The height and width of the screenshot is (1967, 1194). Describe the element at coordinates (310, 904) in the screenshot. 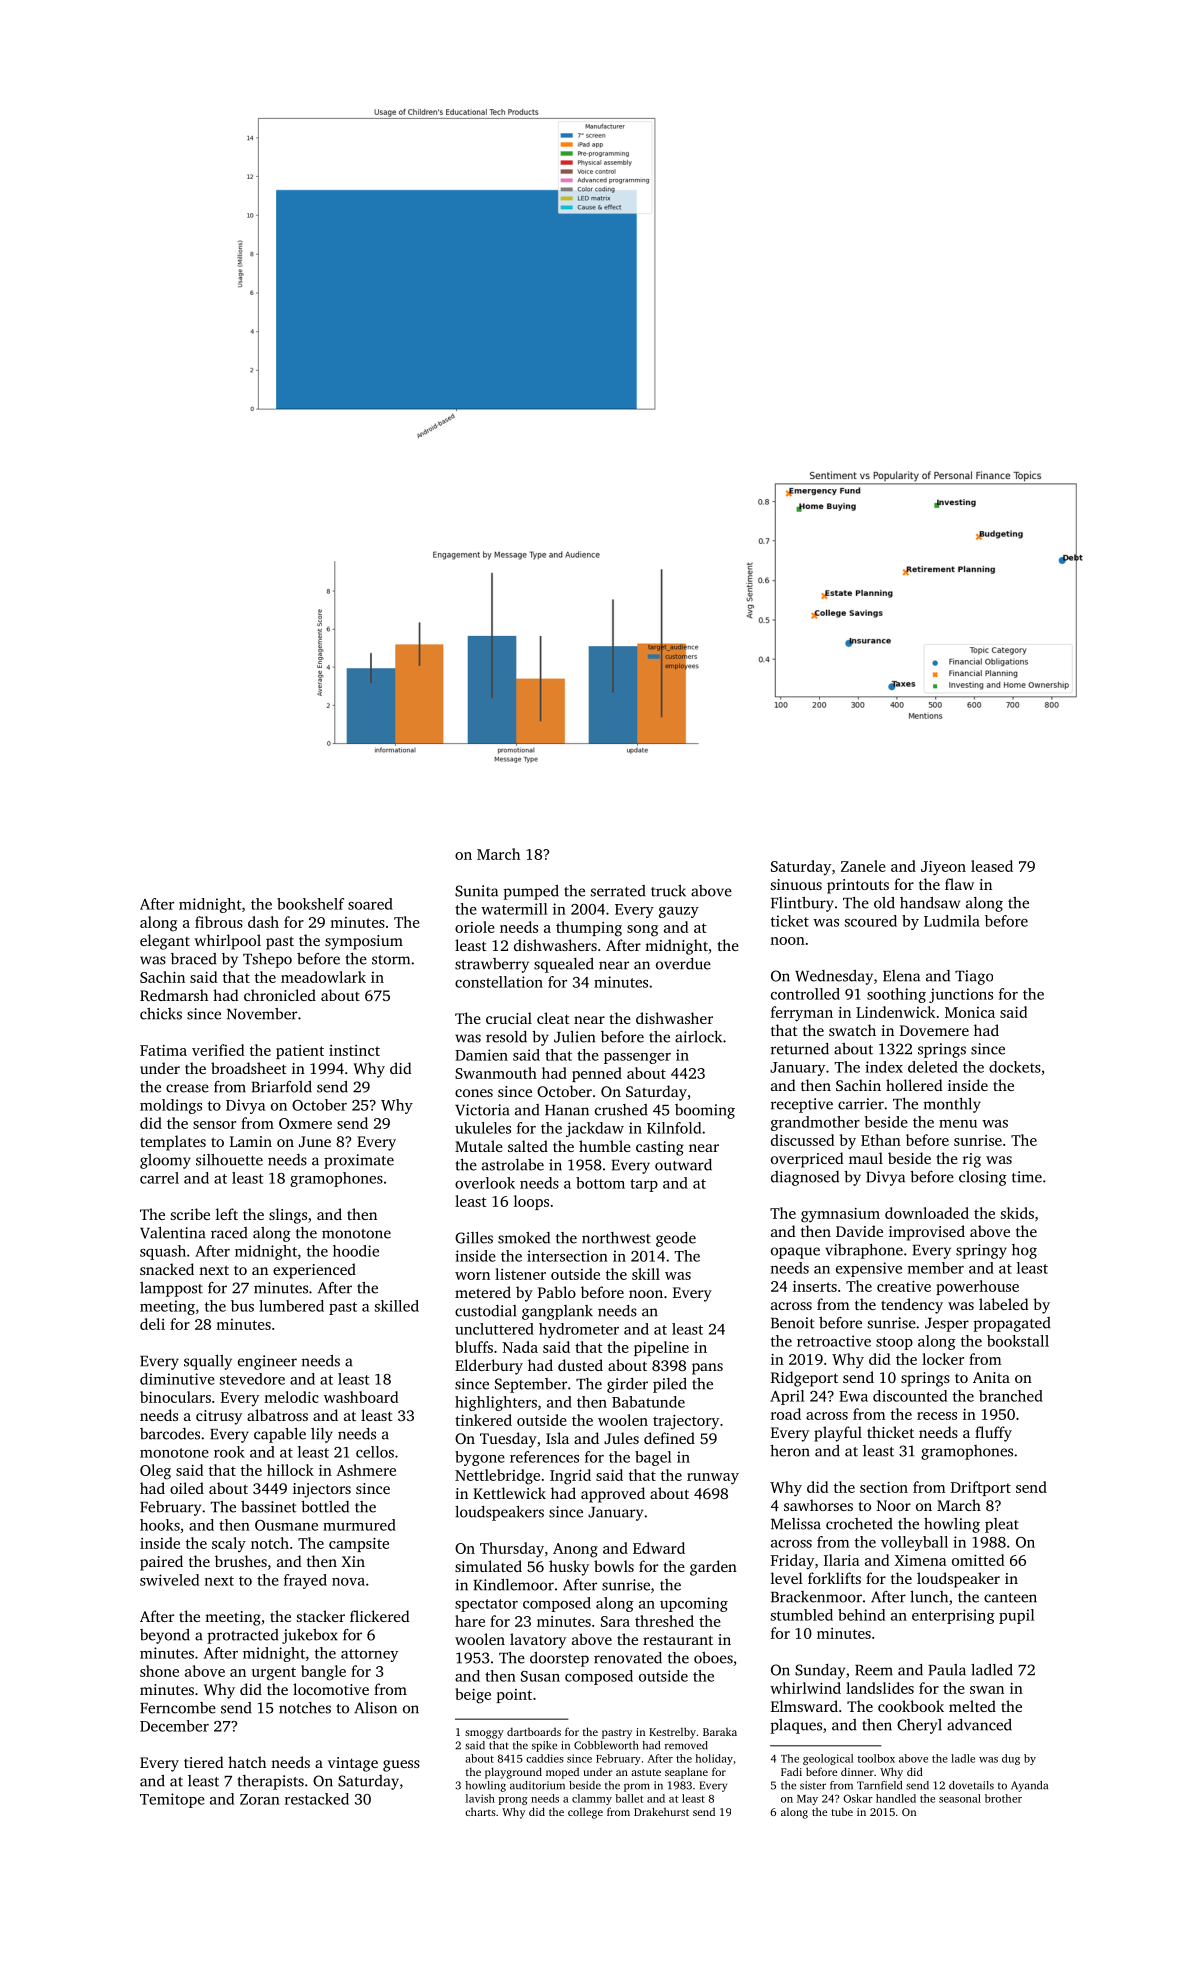

I see `bookshelf` at that location.
